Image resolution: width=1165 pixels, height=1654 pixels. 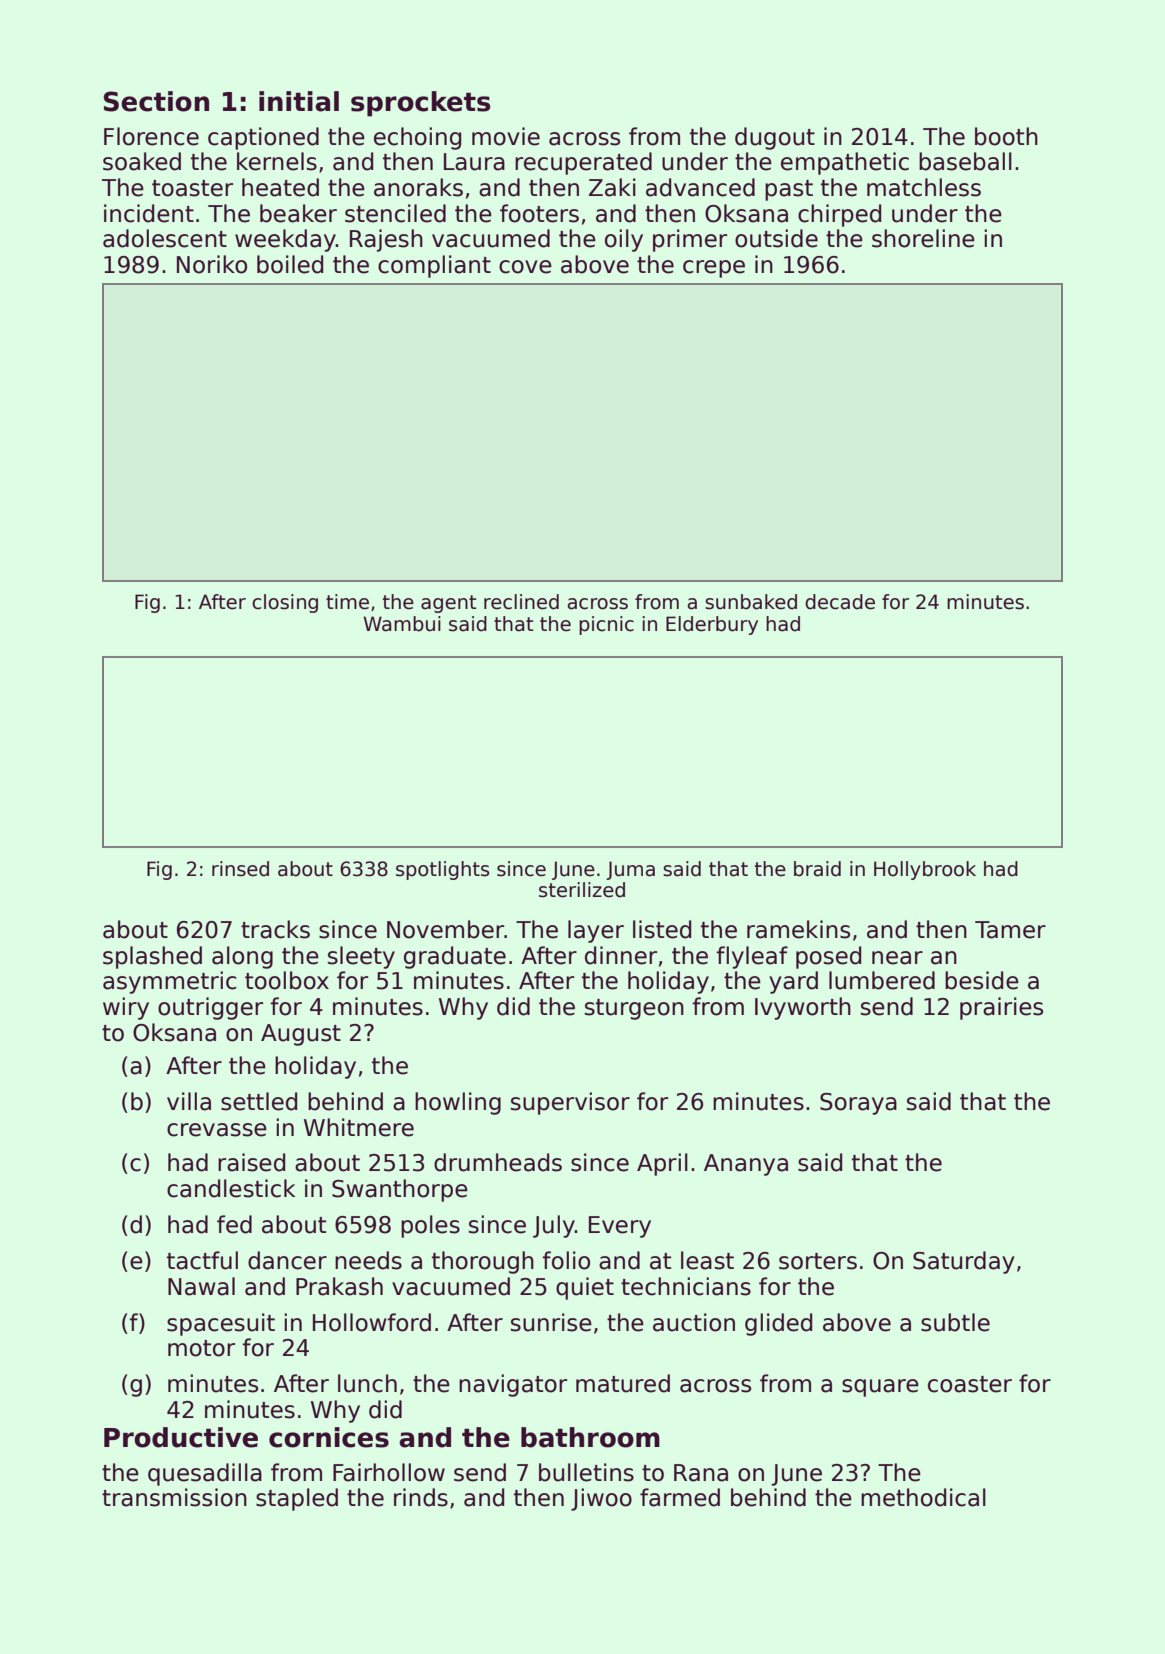 What do you see at coordinates (620, 1227) in the page?
I see `Every` at bounding box center [620, 1227].
